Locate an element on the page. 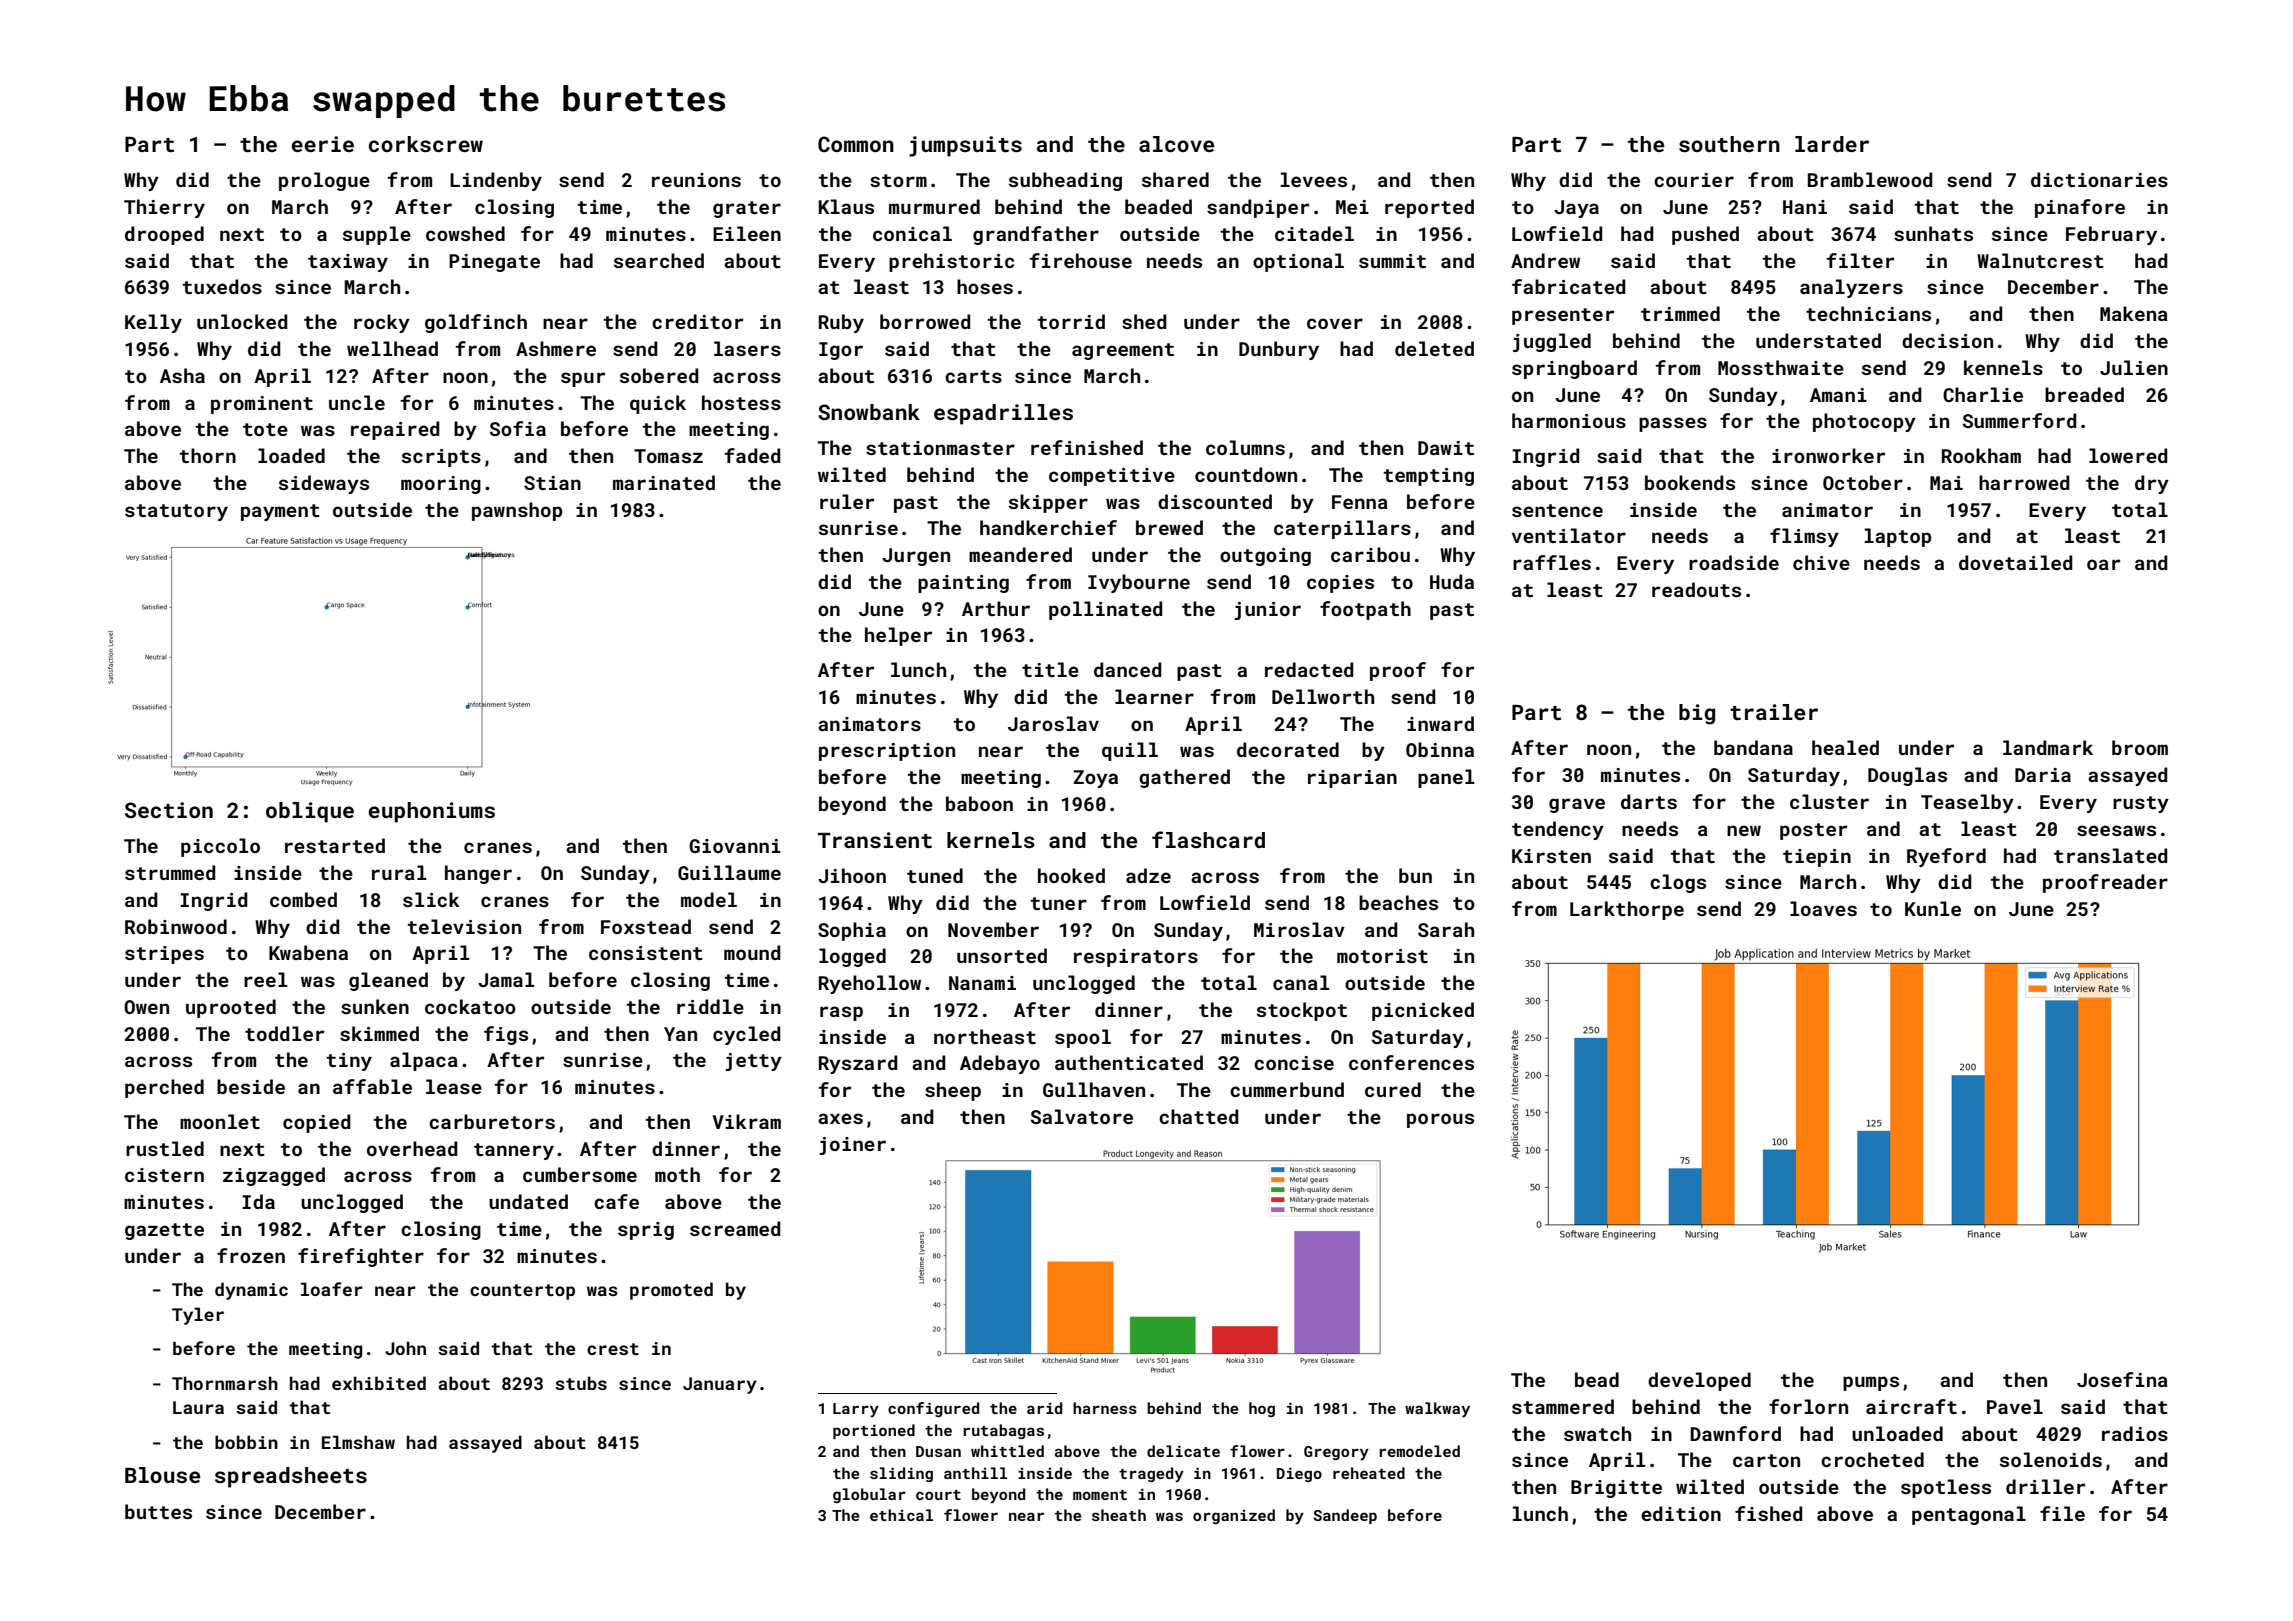 The width and height of the page is (2293, 1621). buttes is located at coordinates (158, 1511).
